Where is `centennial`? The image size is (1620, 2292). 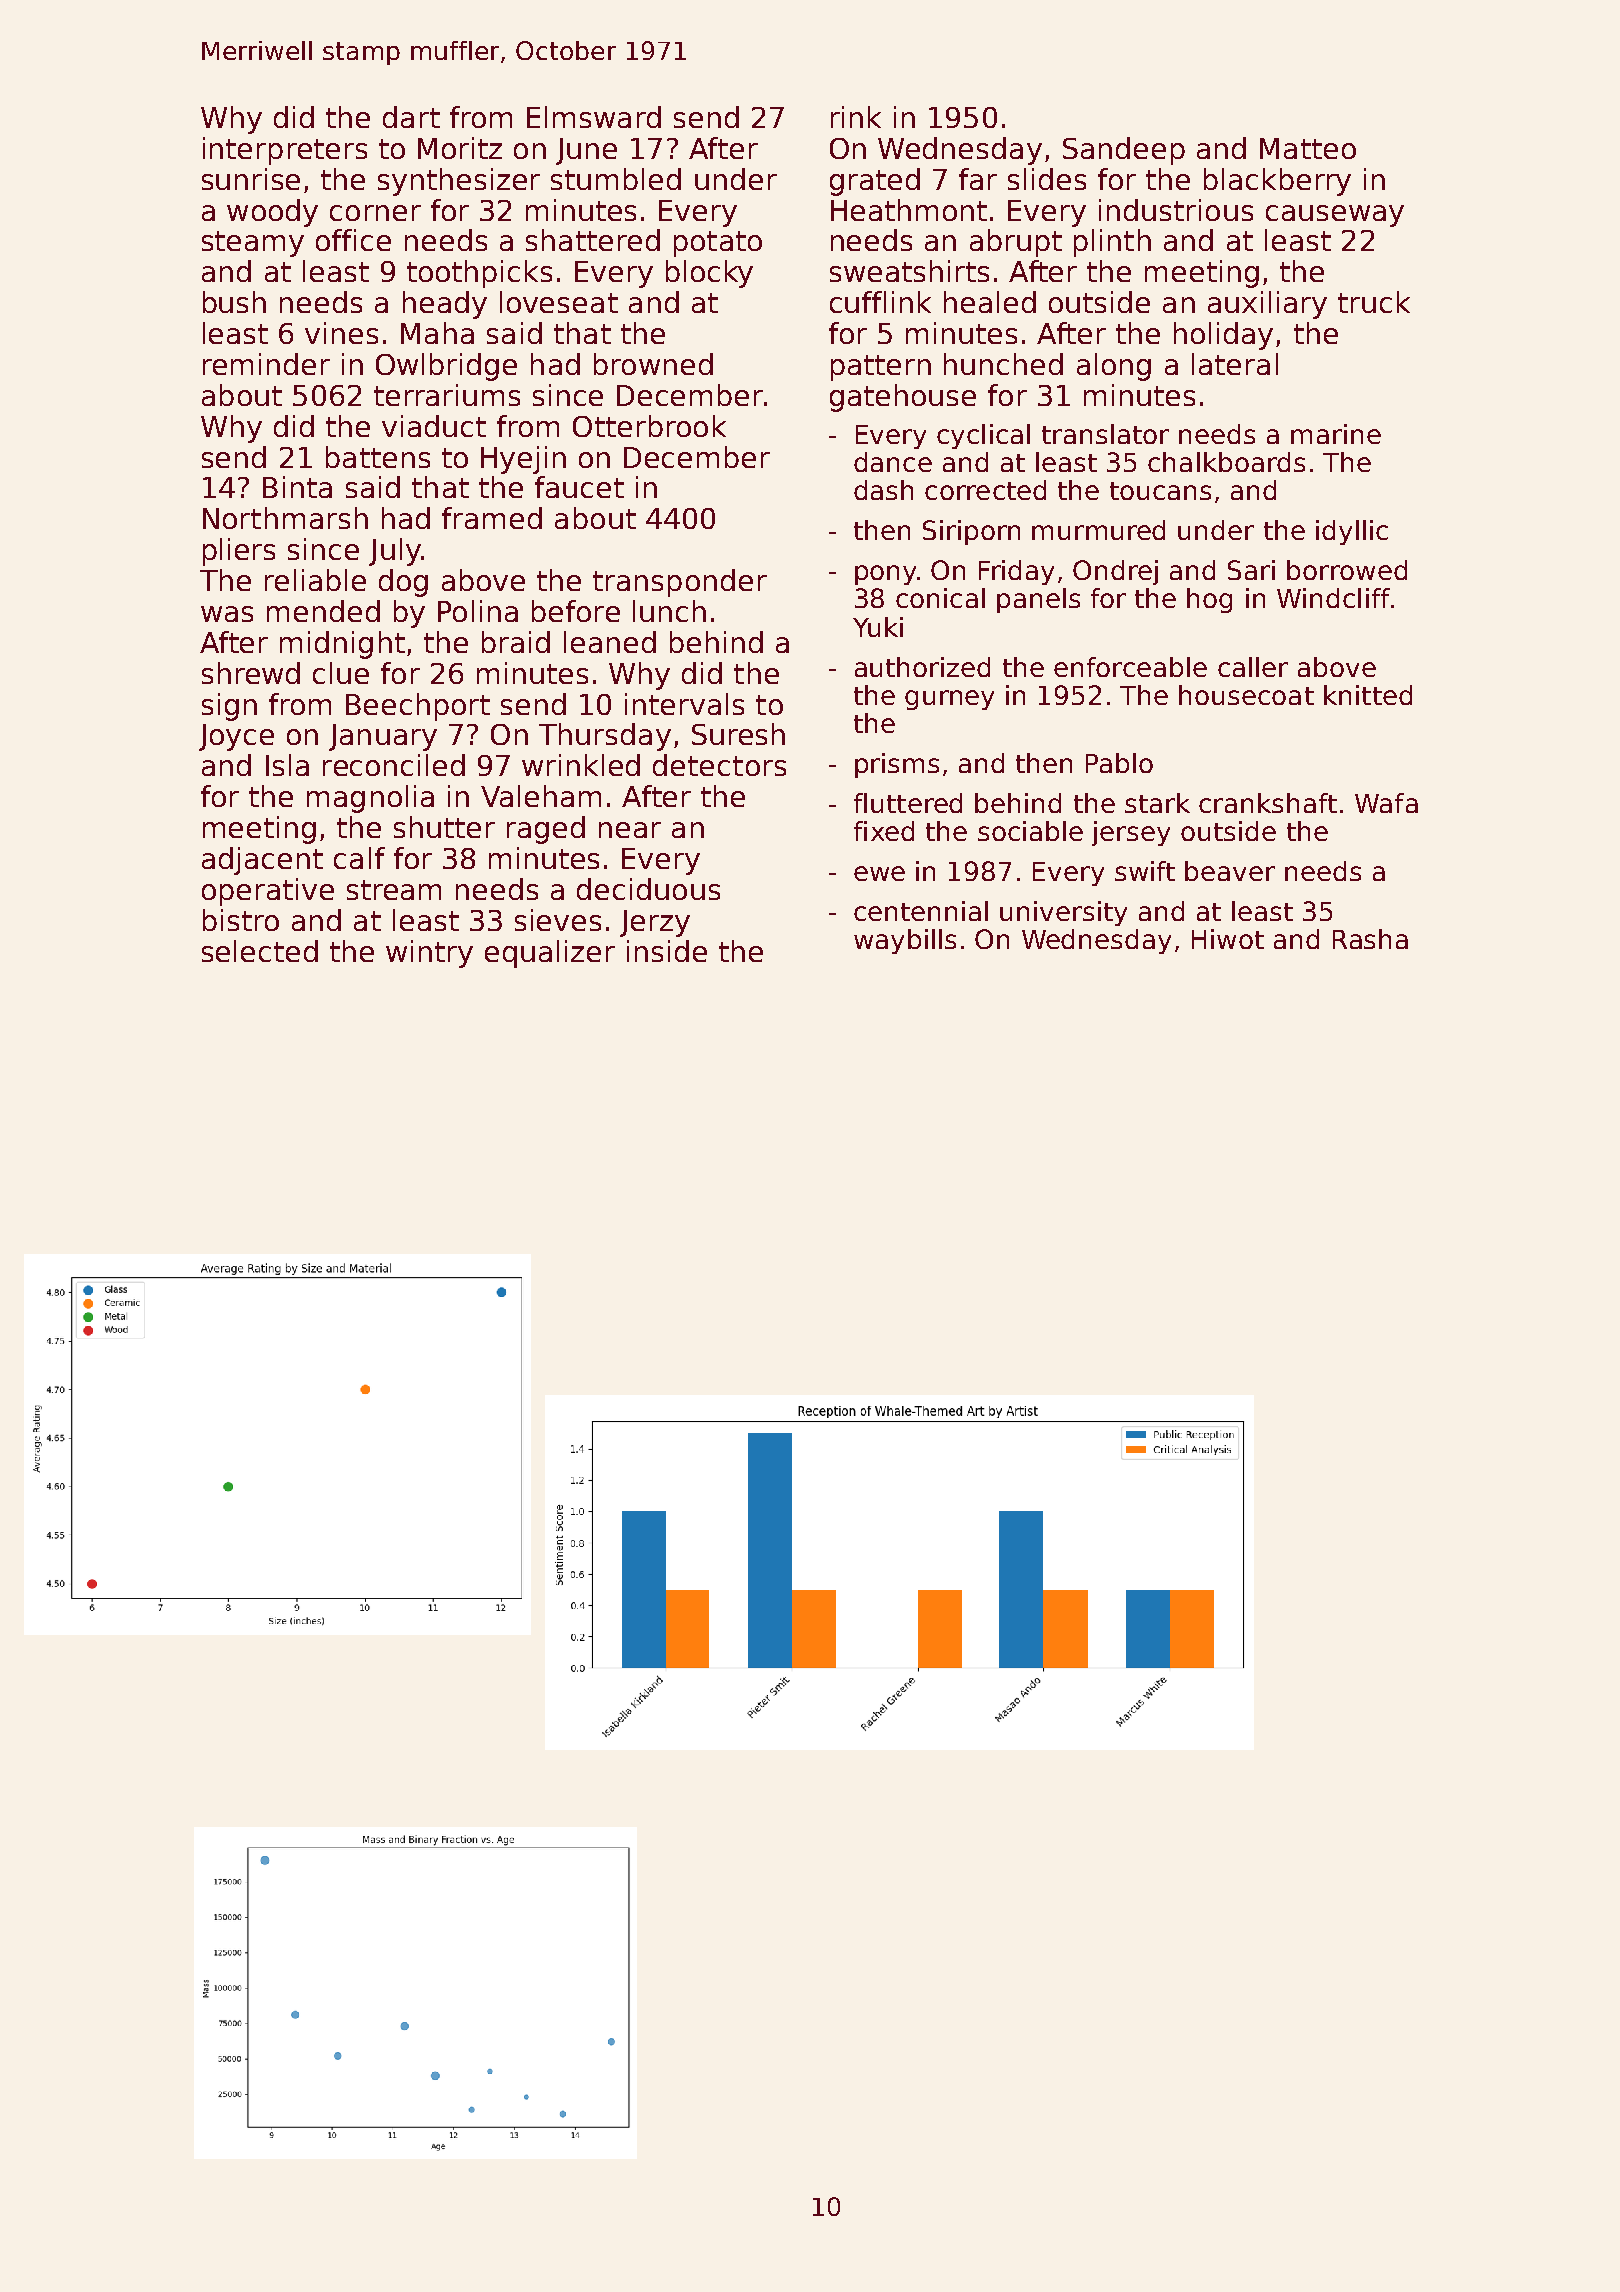 centennial is located at coordinates (921, 911).
